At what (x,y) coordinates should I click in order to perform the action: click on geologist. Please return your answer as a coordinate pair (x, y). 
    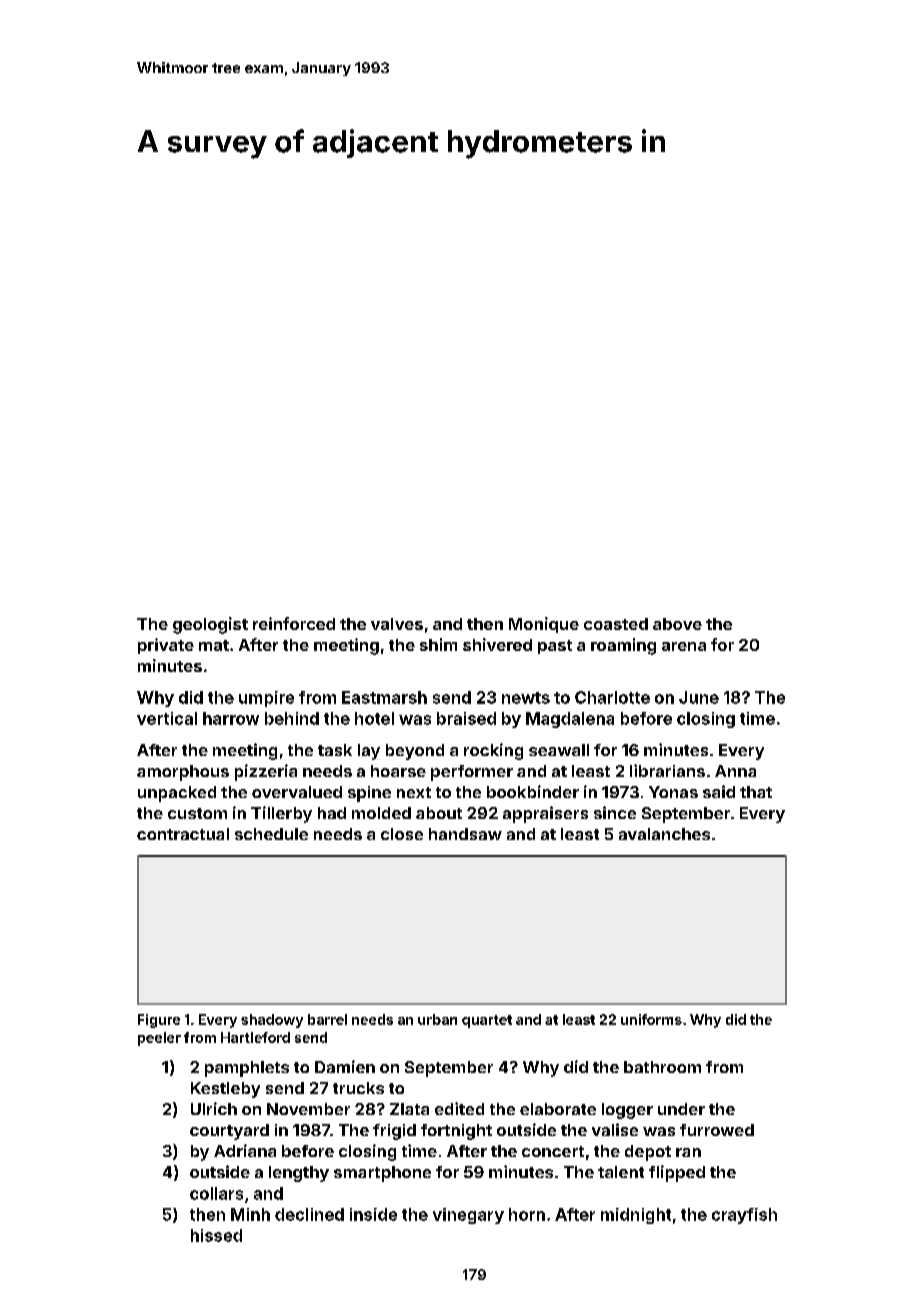
    Looking at the image, I should click on (210, 625).
